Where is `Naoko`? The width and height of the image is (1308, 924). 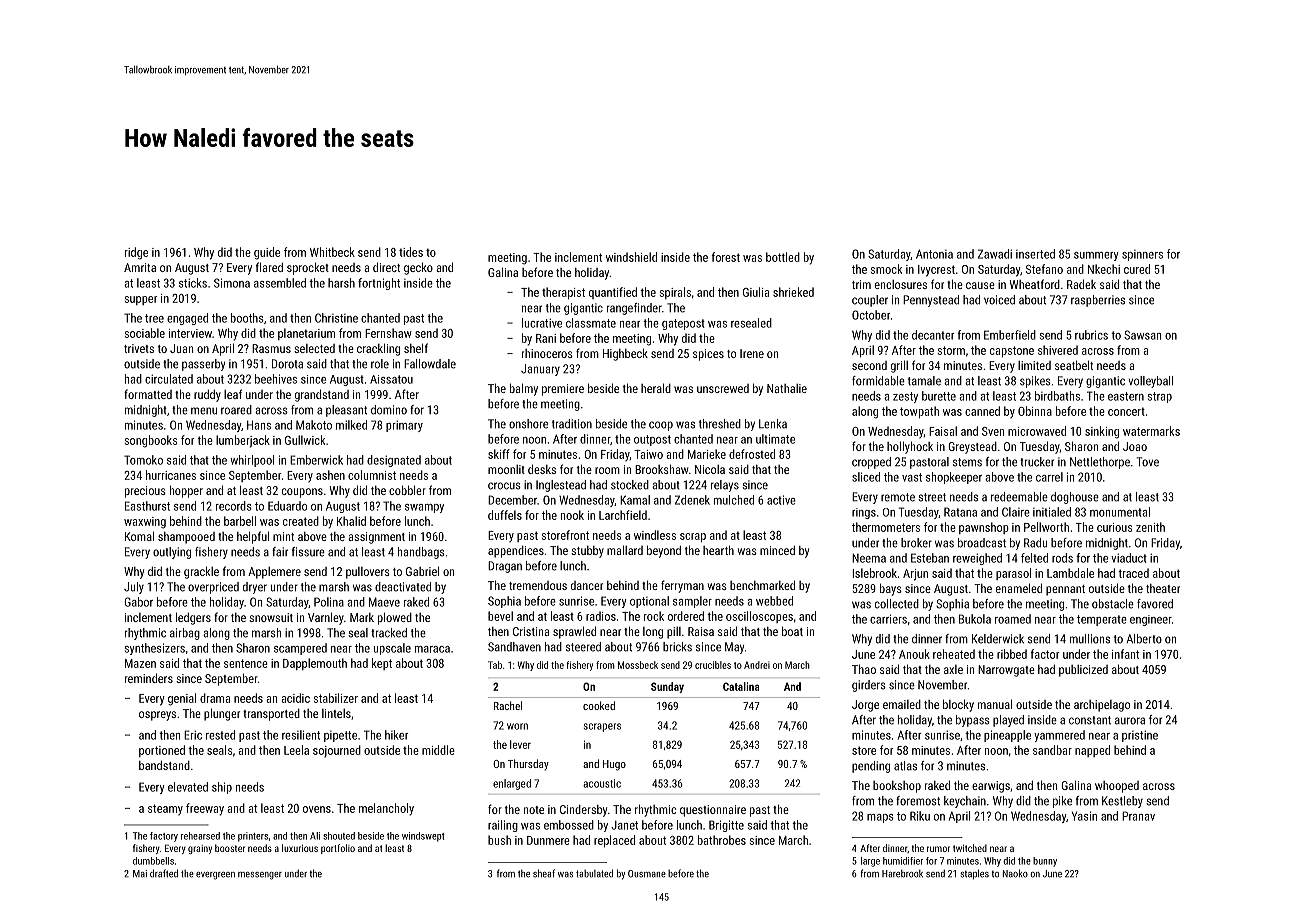 Naoko is located at coordinates (1015, 873).
